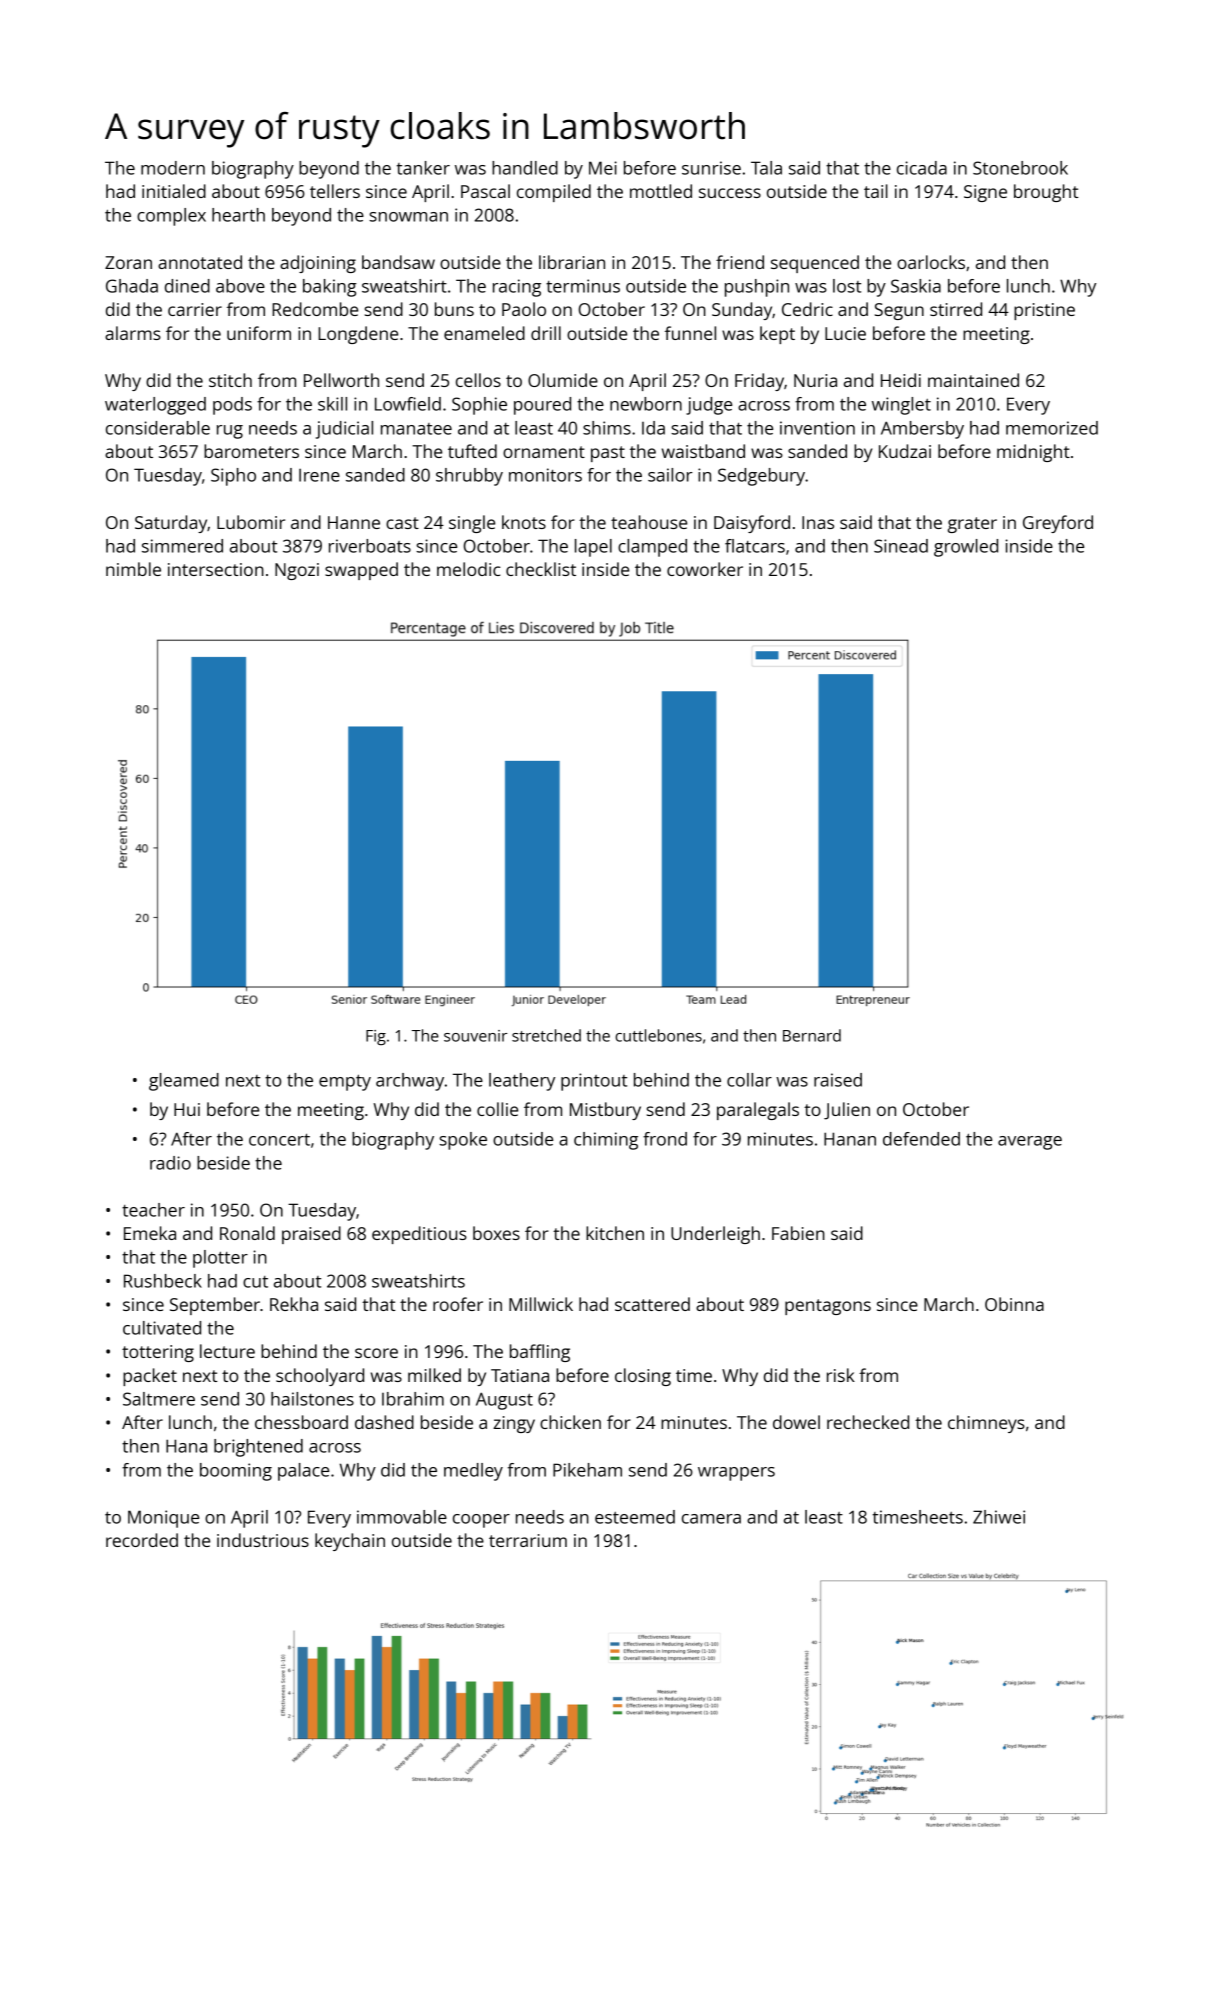  What do you see at coordinates (658, 1035) in the screenshot?
I see `cuttlebones` at bounding box center [658, 1035].
